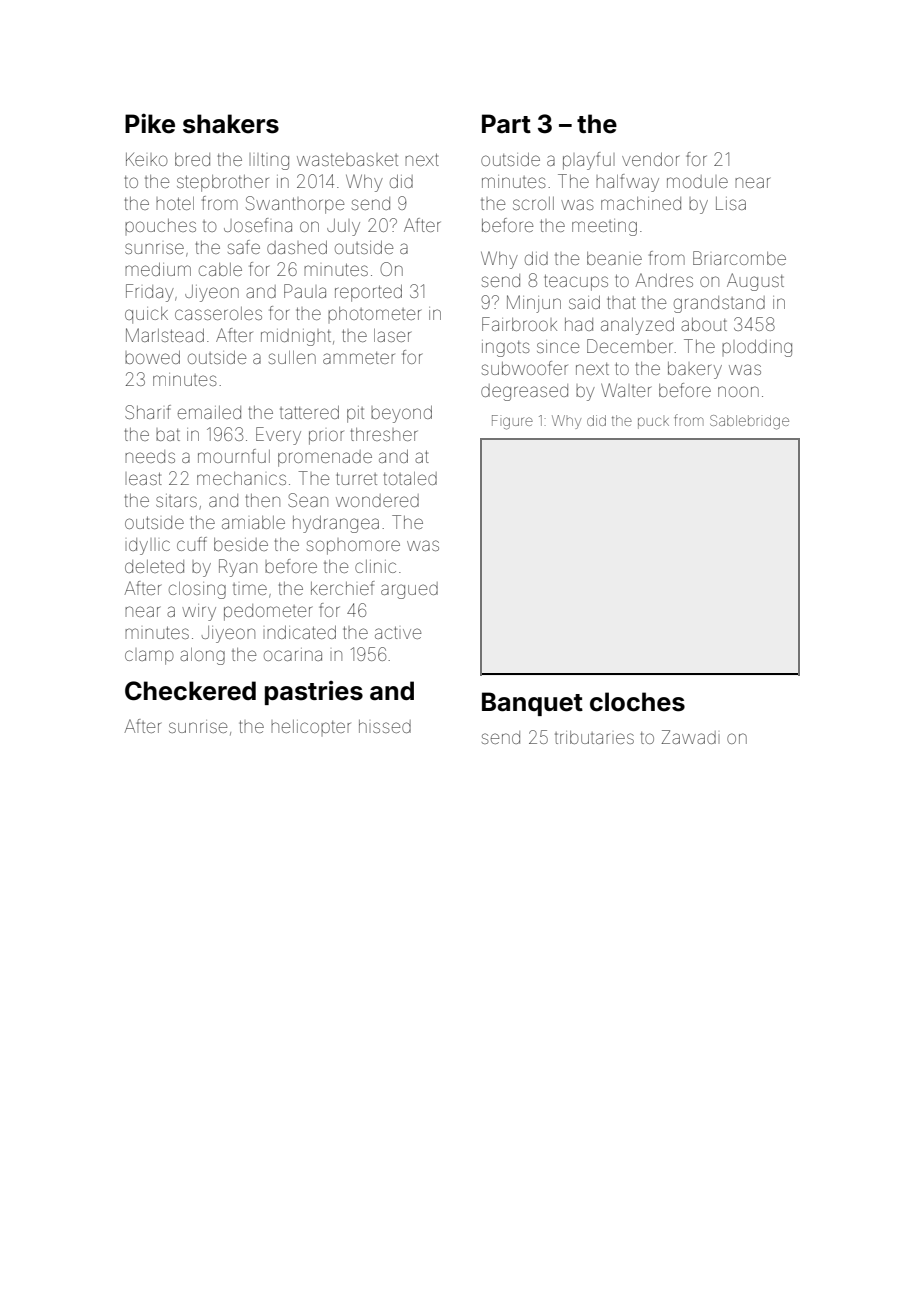 This document has width=924, height=1308. Describe the element at coordinates (175, 203) in the document. I see `hotel` at that location.
